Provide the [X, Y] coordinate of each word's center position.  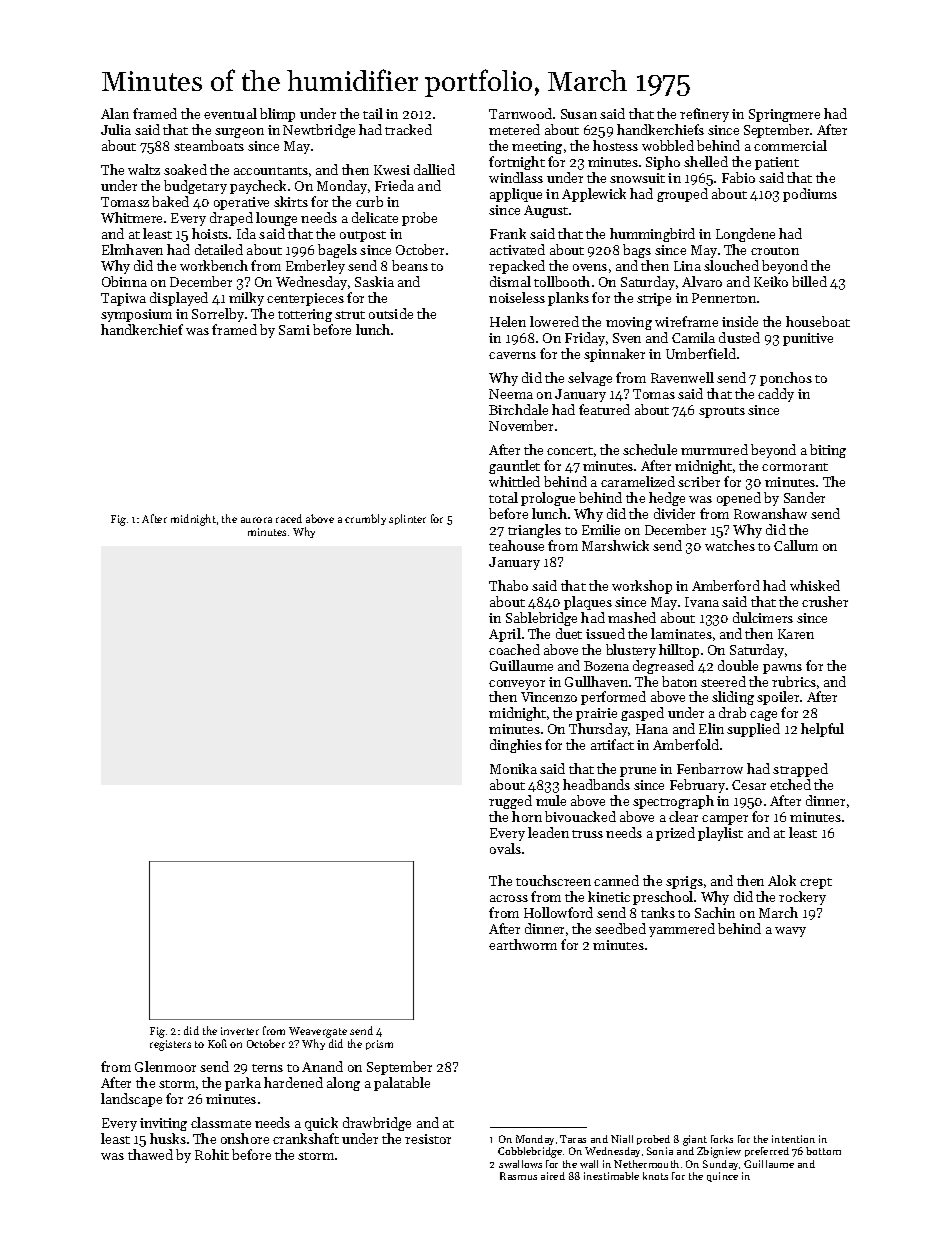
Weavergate [318, 1032]
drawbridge [377, 1124]
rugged [510, 802]
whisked [815, 585]
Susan [579, 114]
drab [732, 712]
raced [289, 518]
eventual [230, 113]
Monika [513, 768]
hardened [293, 1082]
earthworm [523, 944]
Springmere [784, 115]
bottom [823, 1151]
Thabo [508, 585]
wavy [790, 932]
